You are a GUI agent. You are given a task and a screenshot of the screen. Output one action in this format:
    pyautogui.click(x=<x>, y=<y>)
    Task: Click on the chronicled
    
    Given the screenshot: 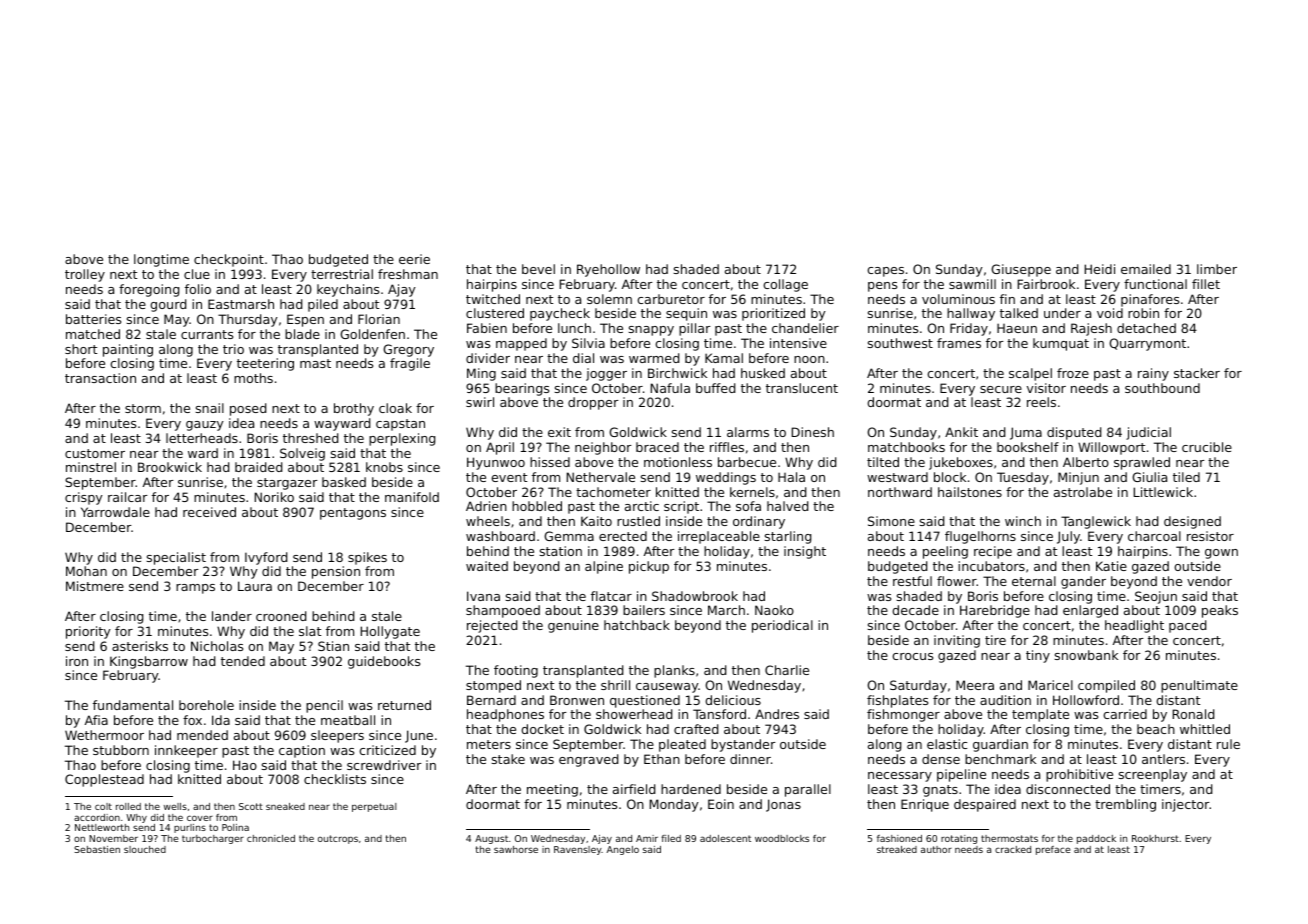 What is the action you would take?
    pyautogui.click(x=271, y=838)
